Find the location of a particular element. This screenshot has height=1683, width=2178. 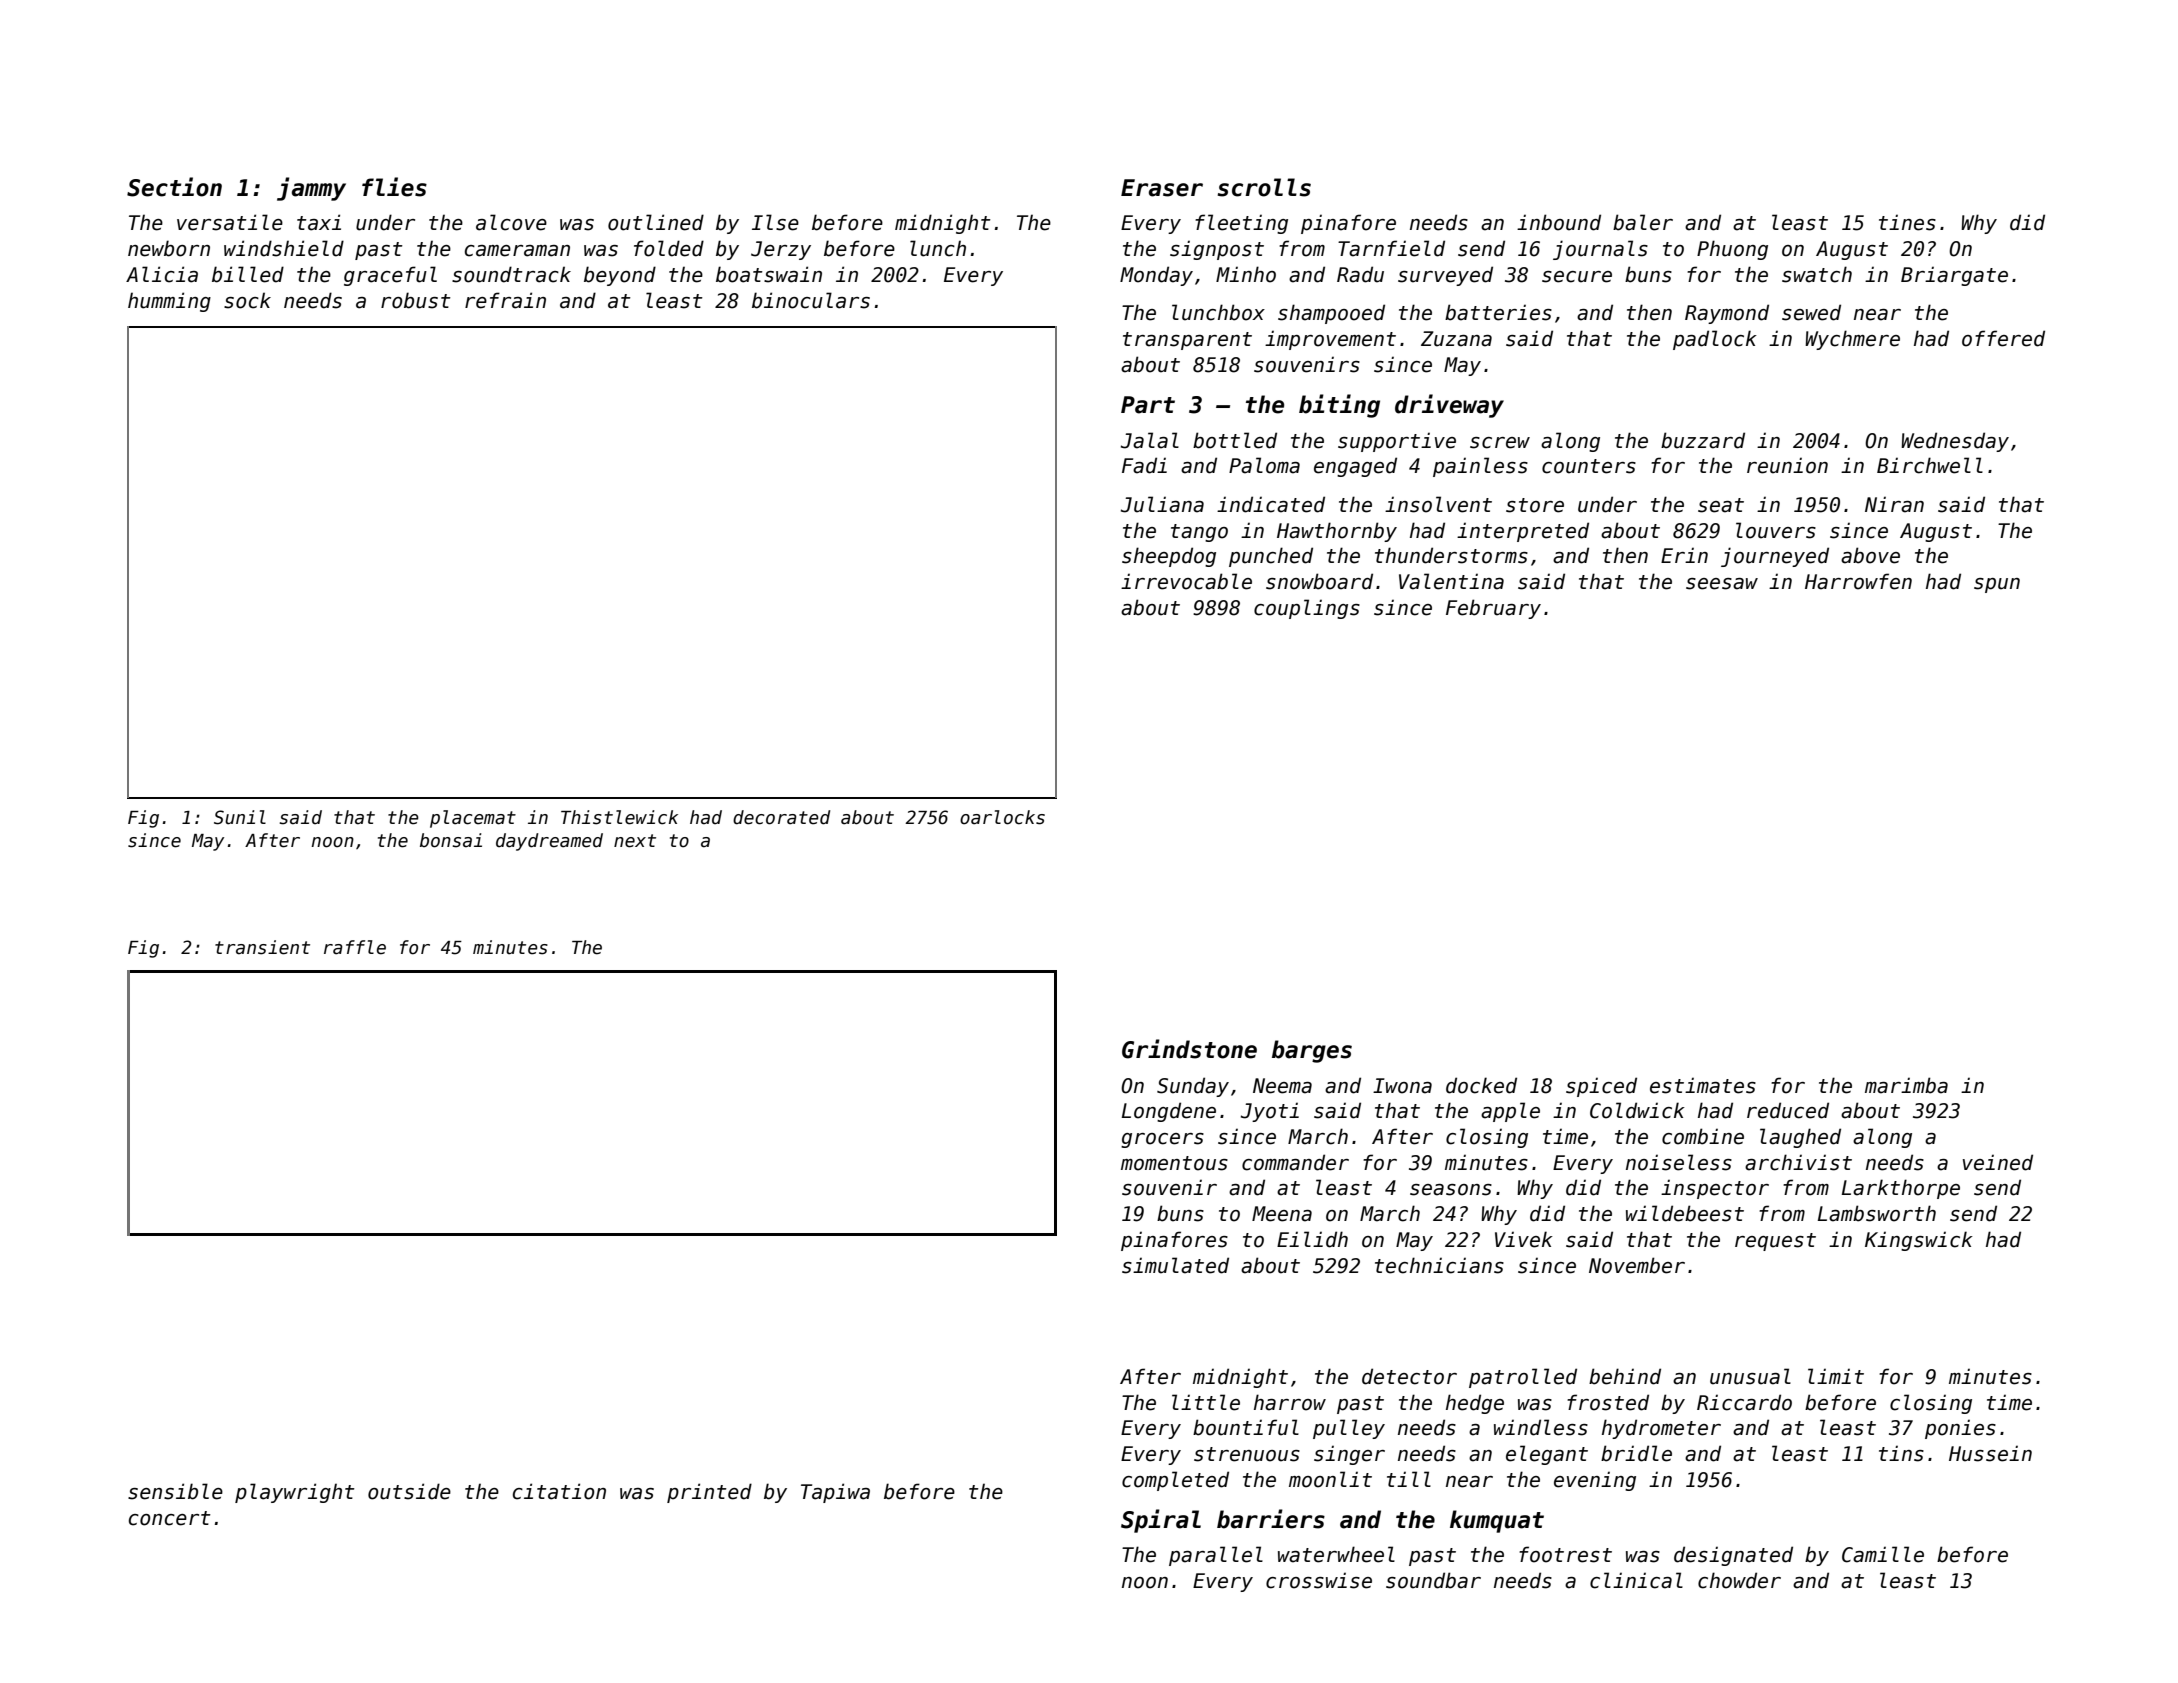

raffle is located at coordinates (355, 947).
